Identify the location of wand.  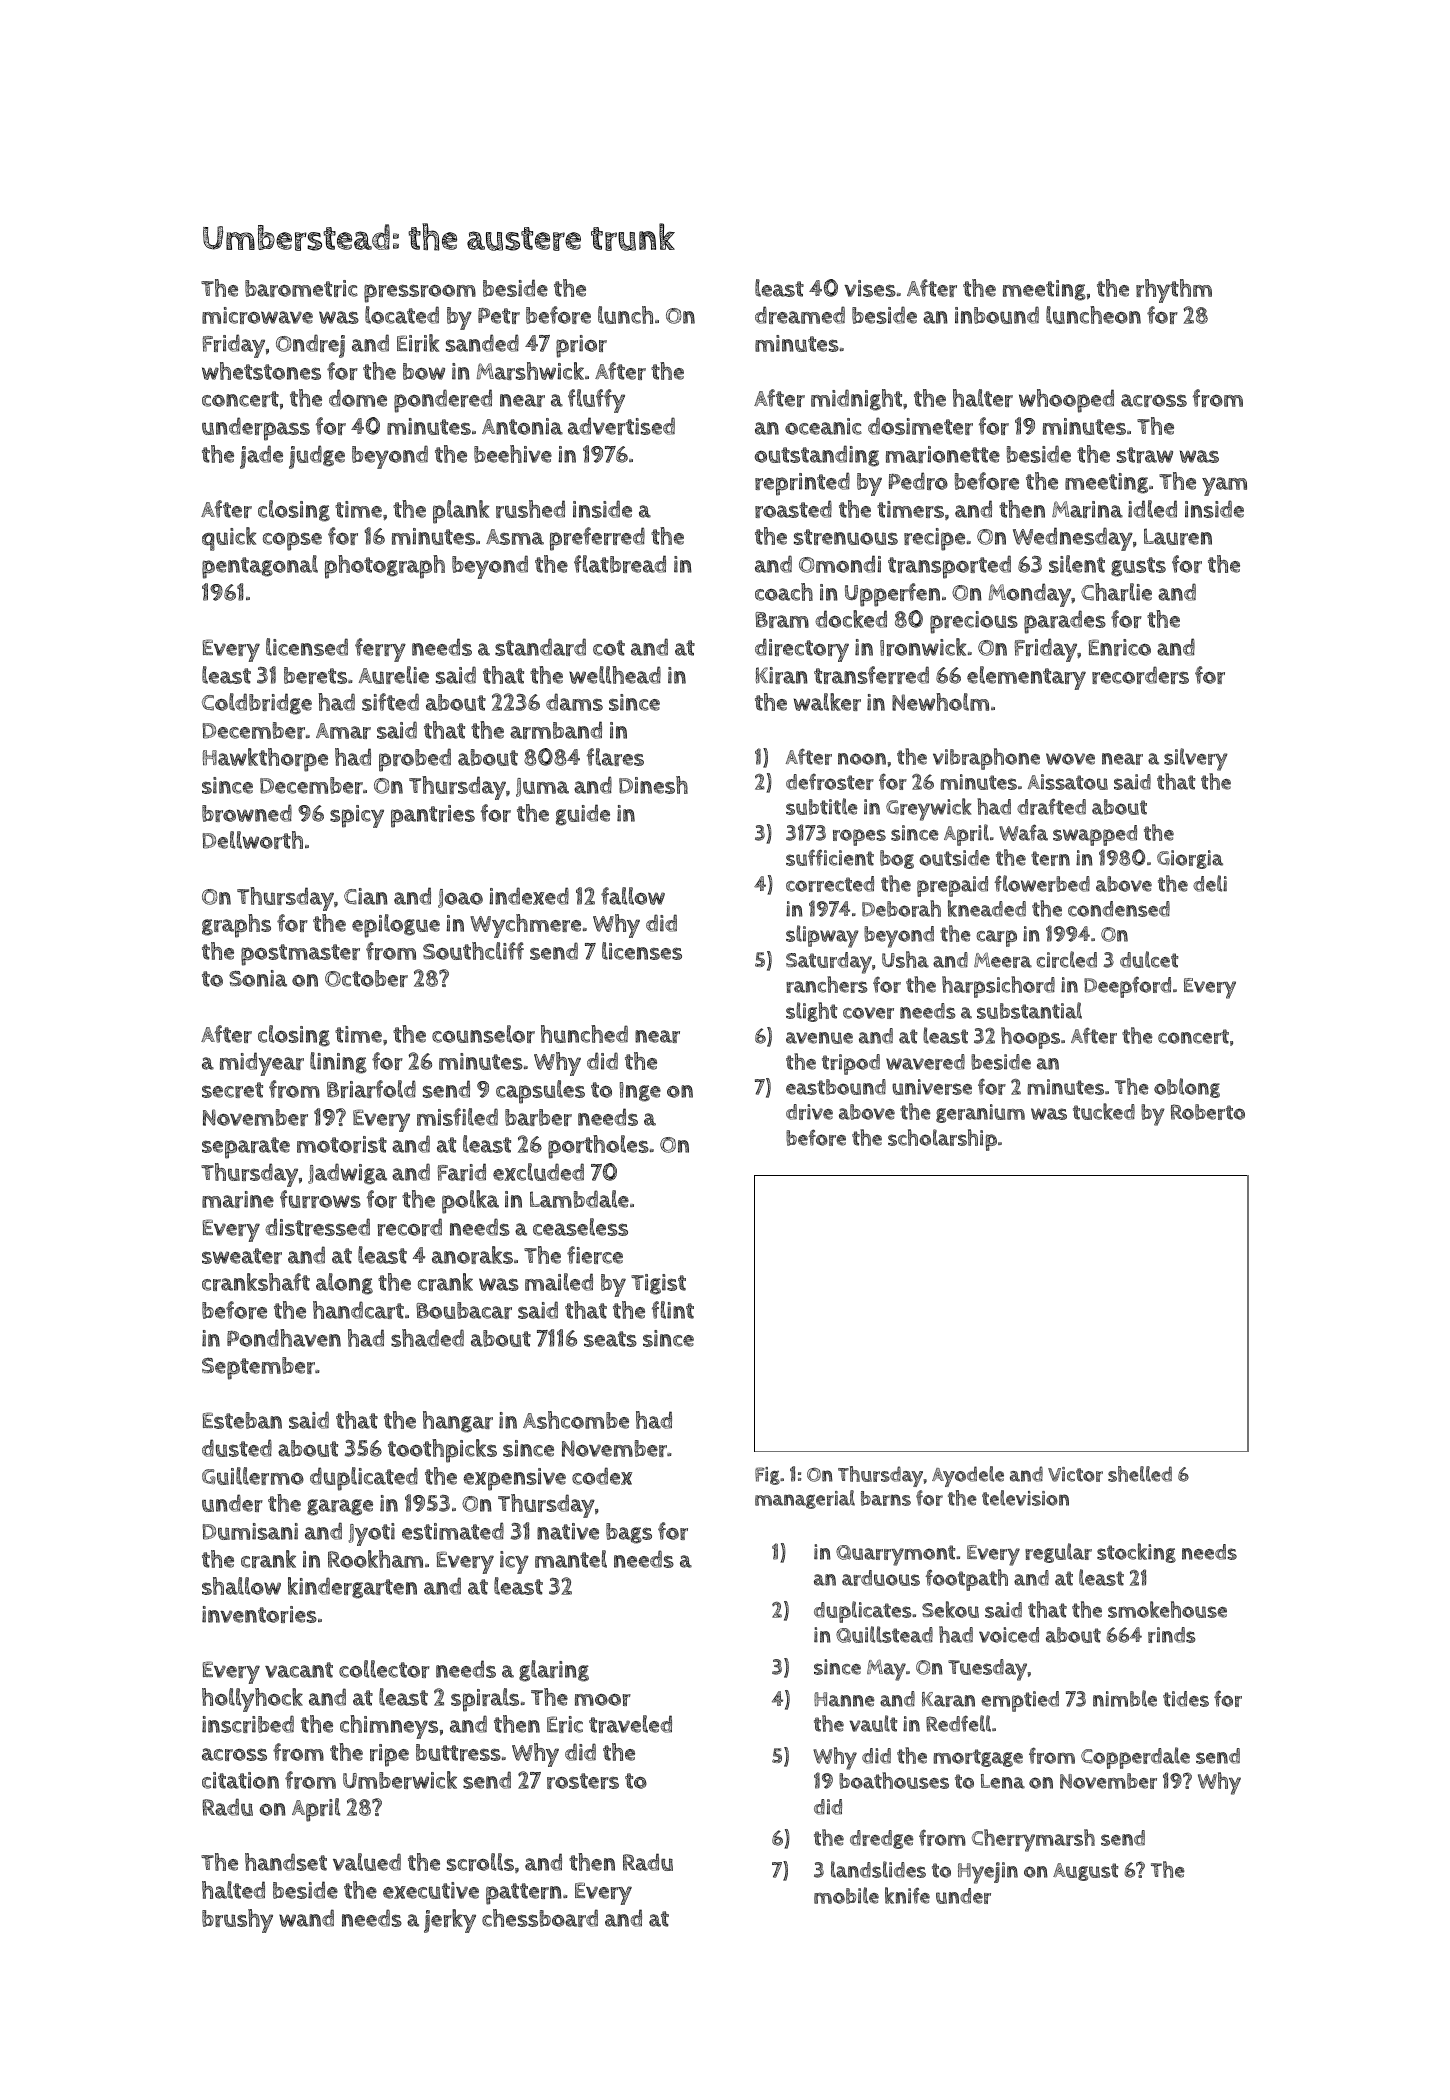
(306, 1918).
